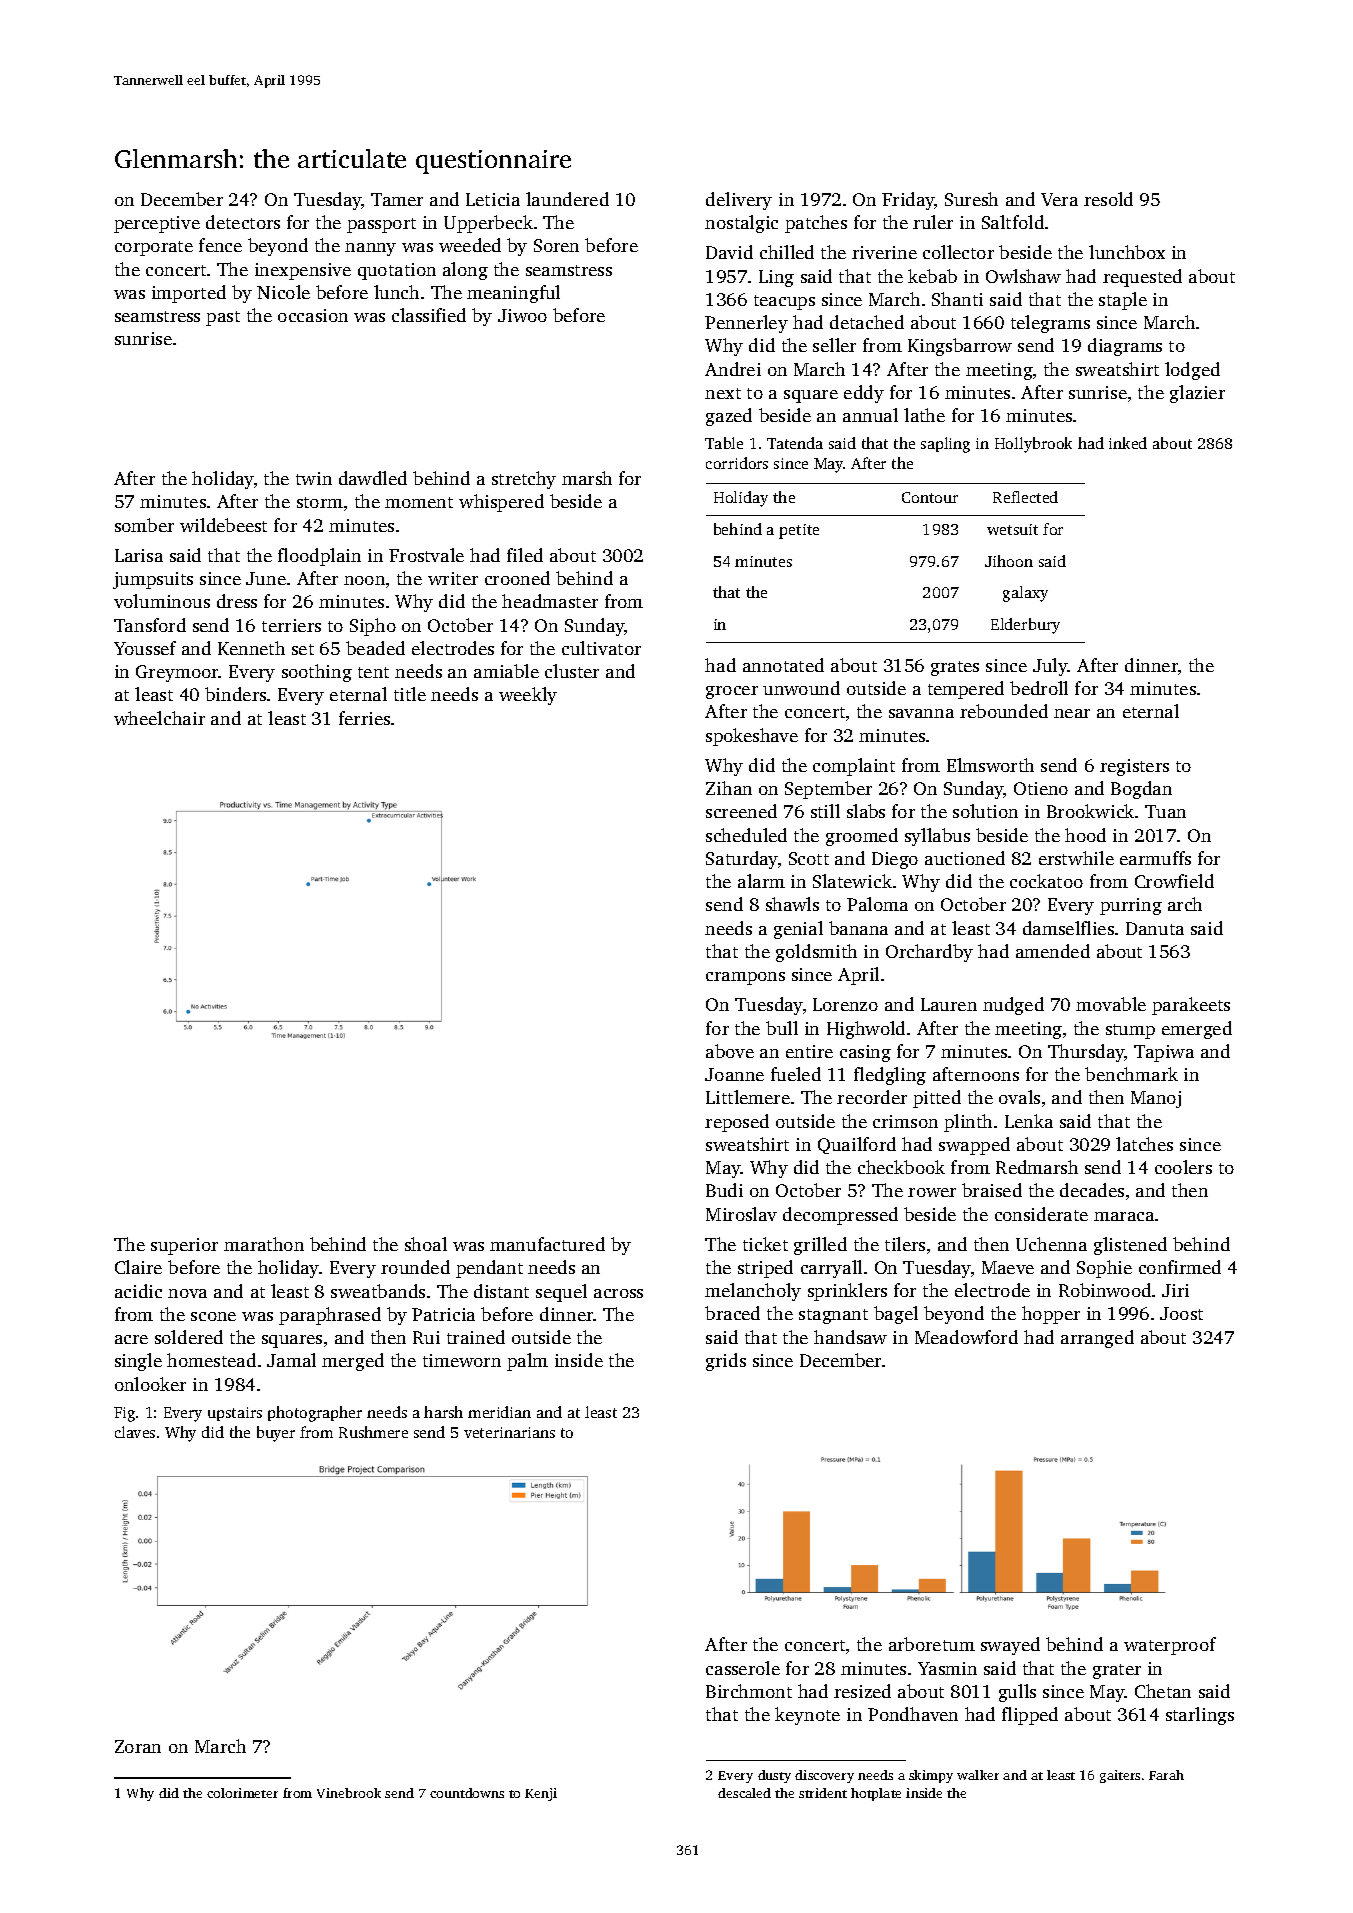 This document has height=1913, width=1353. I want to click on requested, so click(1142, 278).
